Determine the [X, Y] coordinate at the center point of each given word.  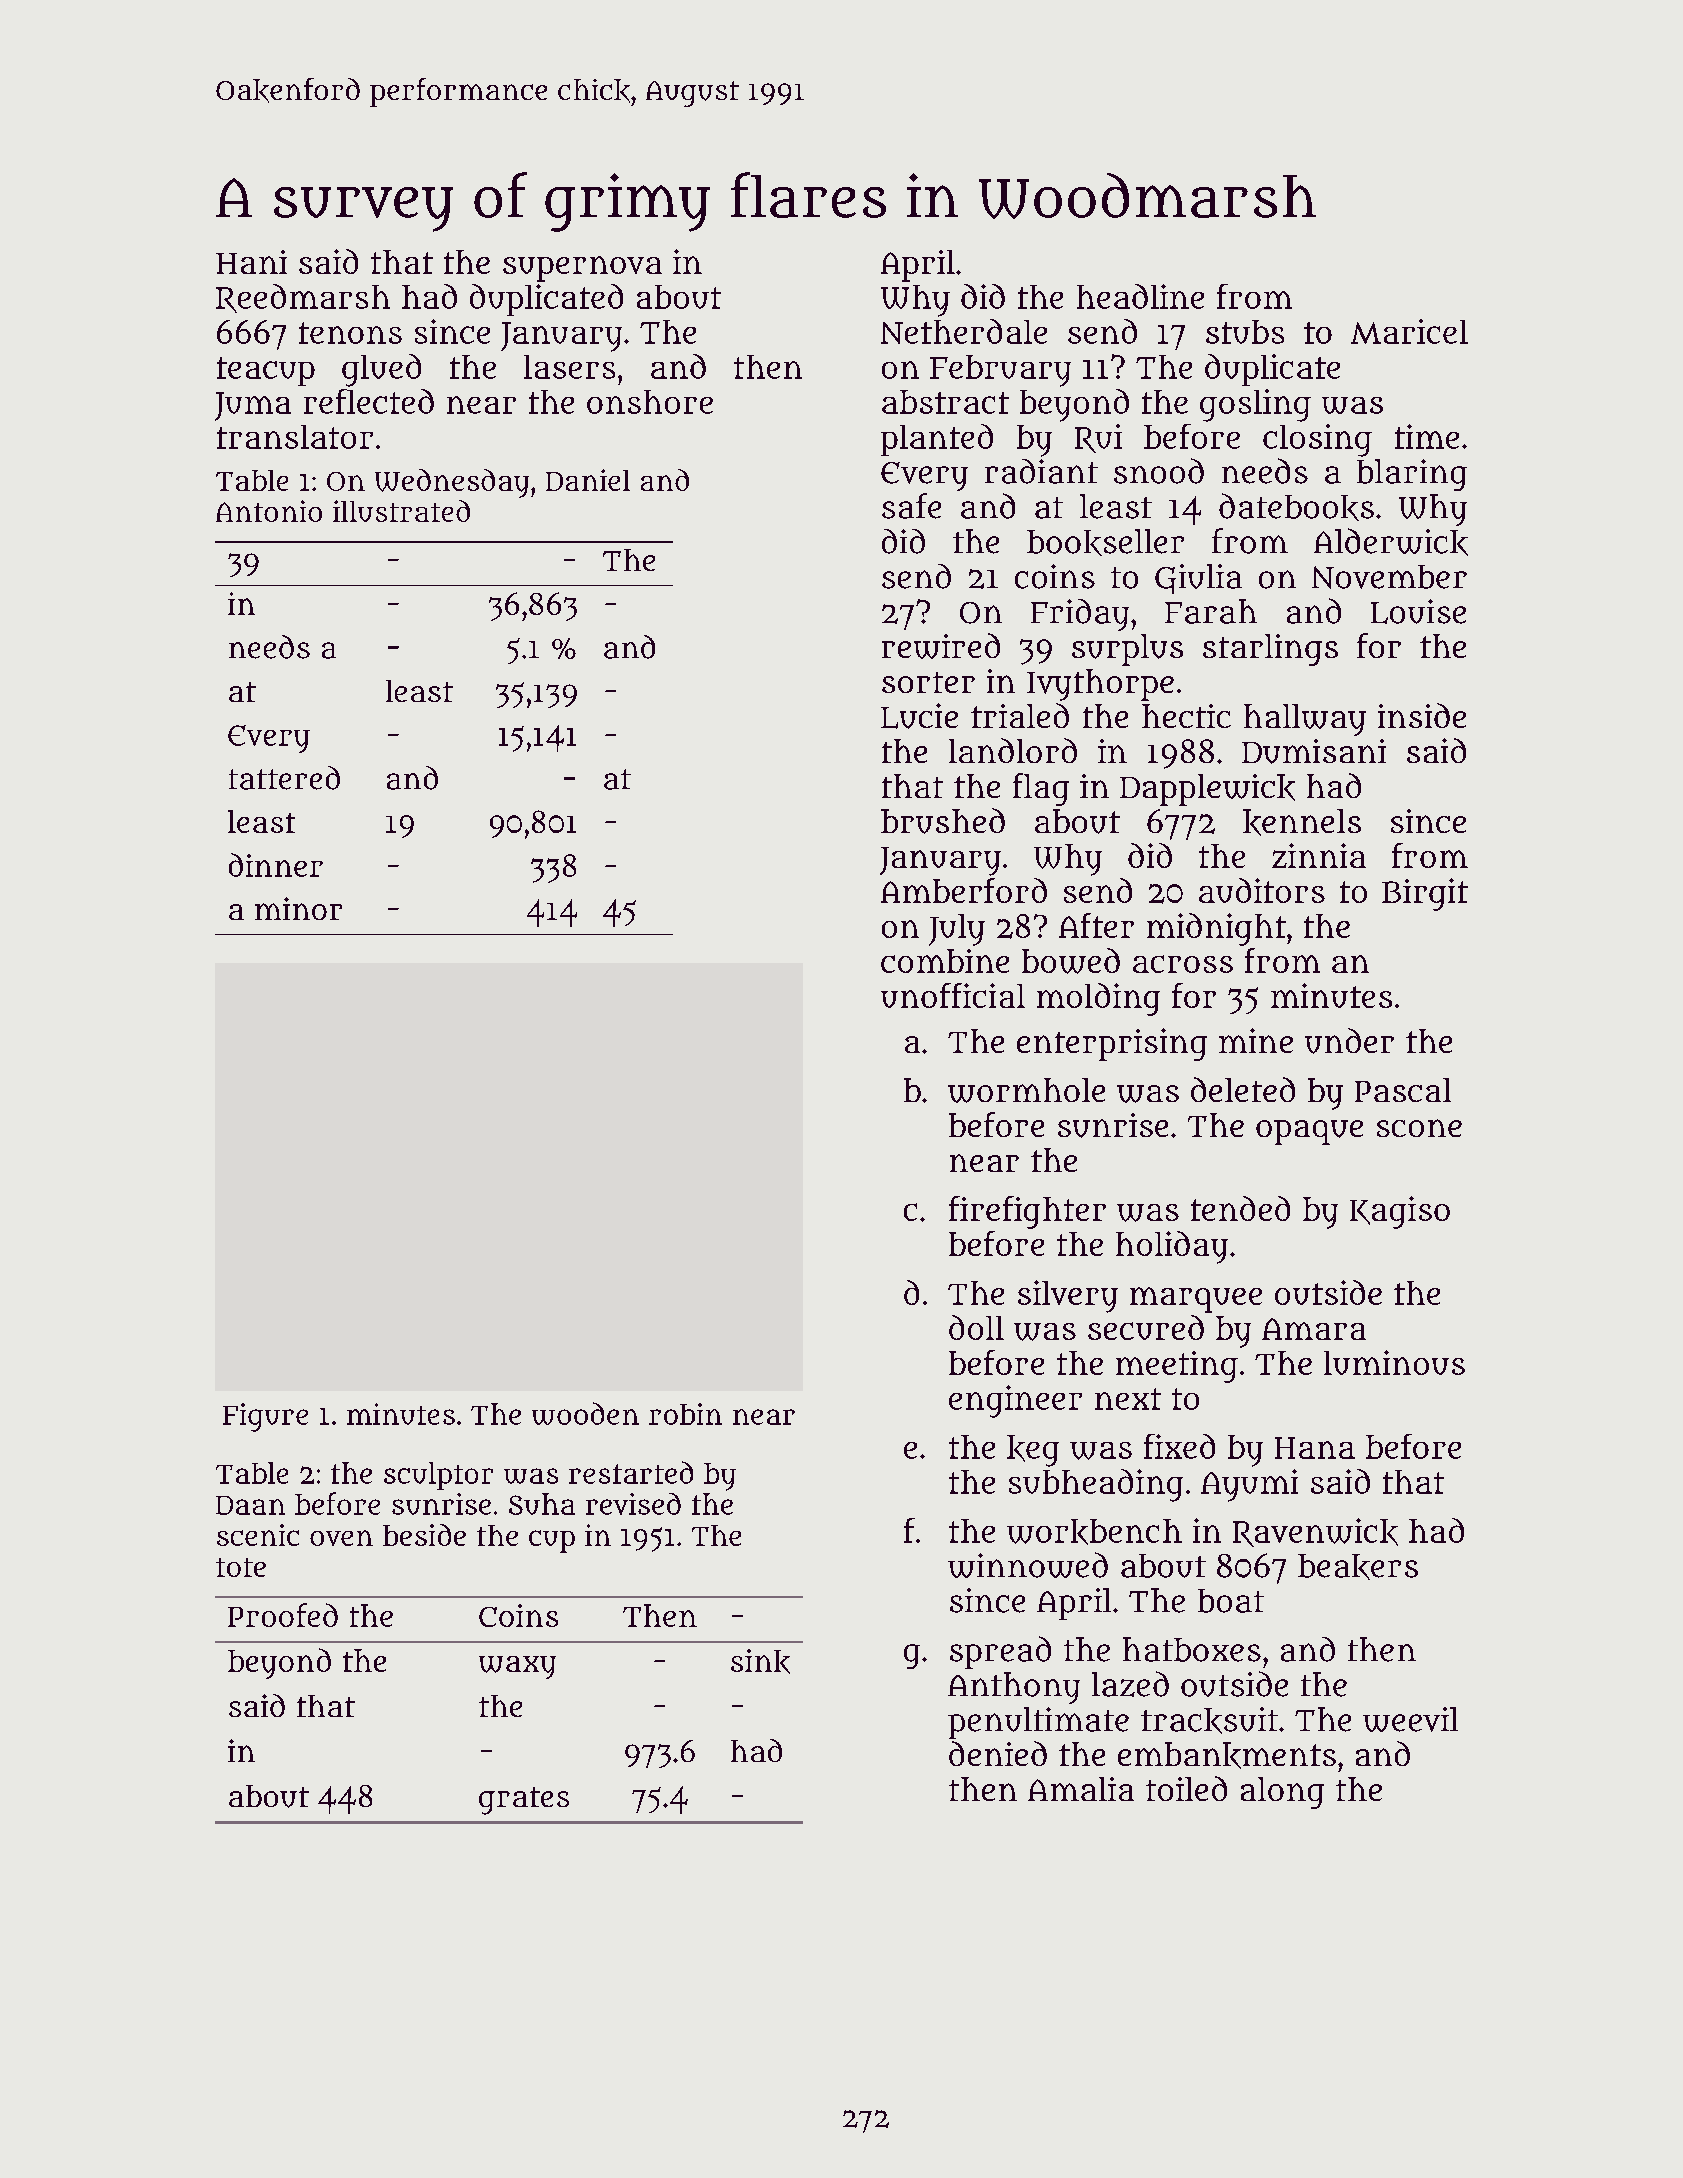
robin [685, 1414]
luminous [1394, 1362]
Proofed [283, 1615]
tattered [284, 778]
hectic [1186, 716]
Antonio [269, 511]
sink [760, 1661]
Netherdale [964, 331]
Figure [265, 1417]
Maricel [1409, 331]
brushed [943, 821]
